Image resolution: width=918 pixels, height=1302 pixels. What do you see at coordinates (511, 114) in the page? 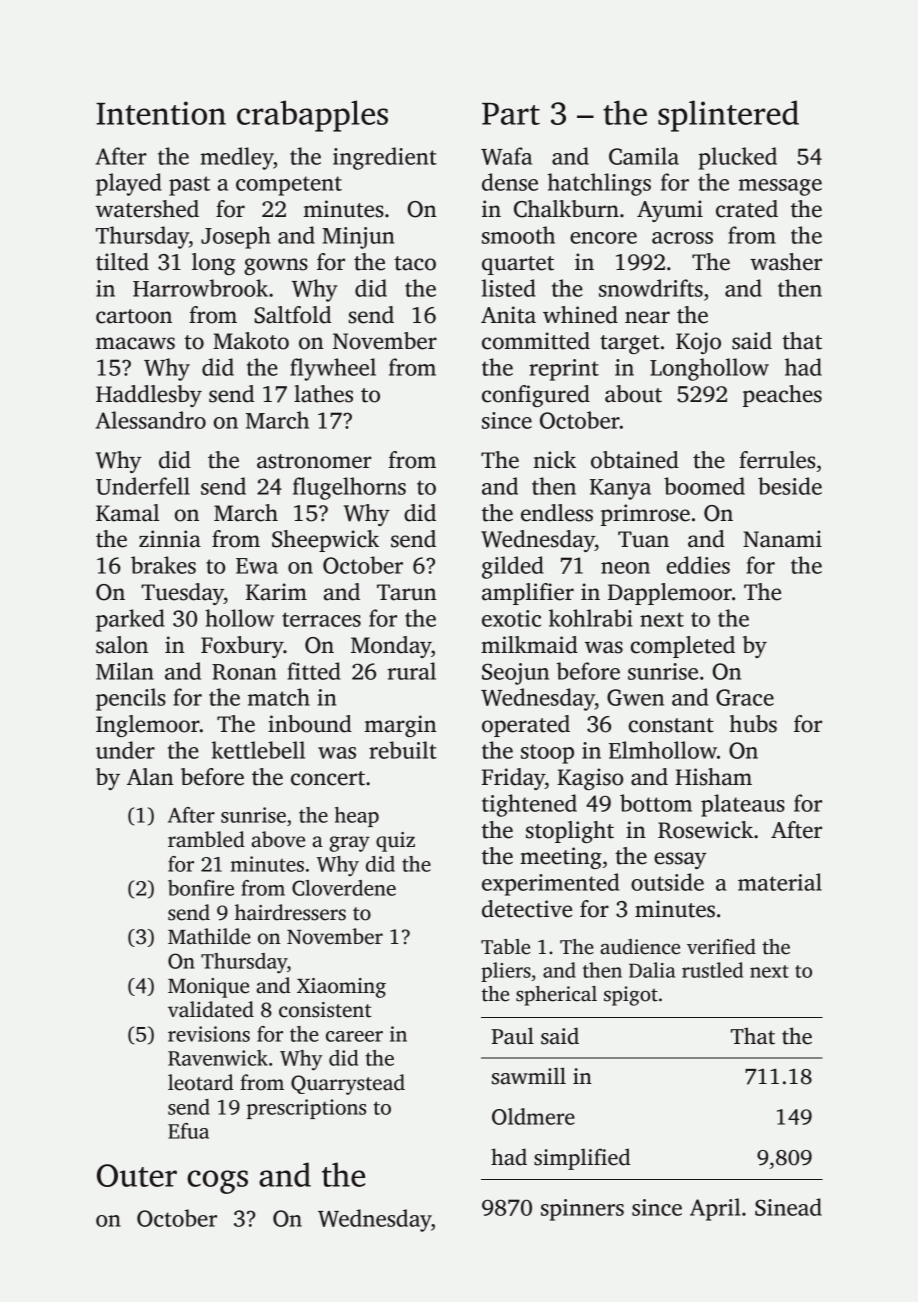
I see `Part` at bounding box center [511, 114].
